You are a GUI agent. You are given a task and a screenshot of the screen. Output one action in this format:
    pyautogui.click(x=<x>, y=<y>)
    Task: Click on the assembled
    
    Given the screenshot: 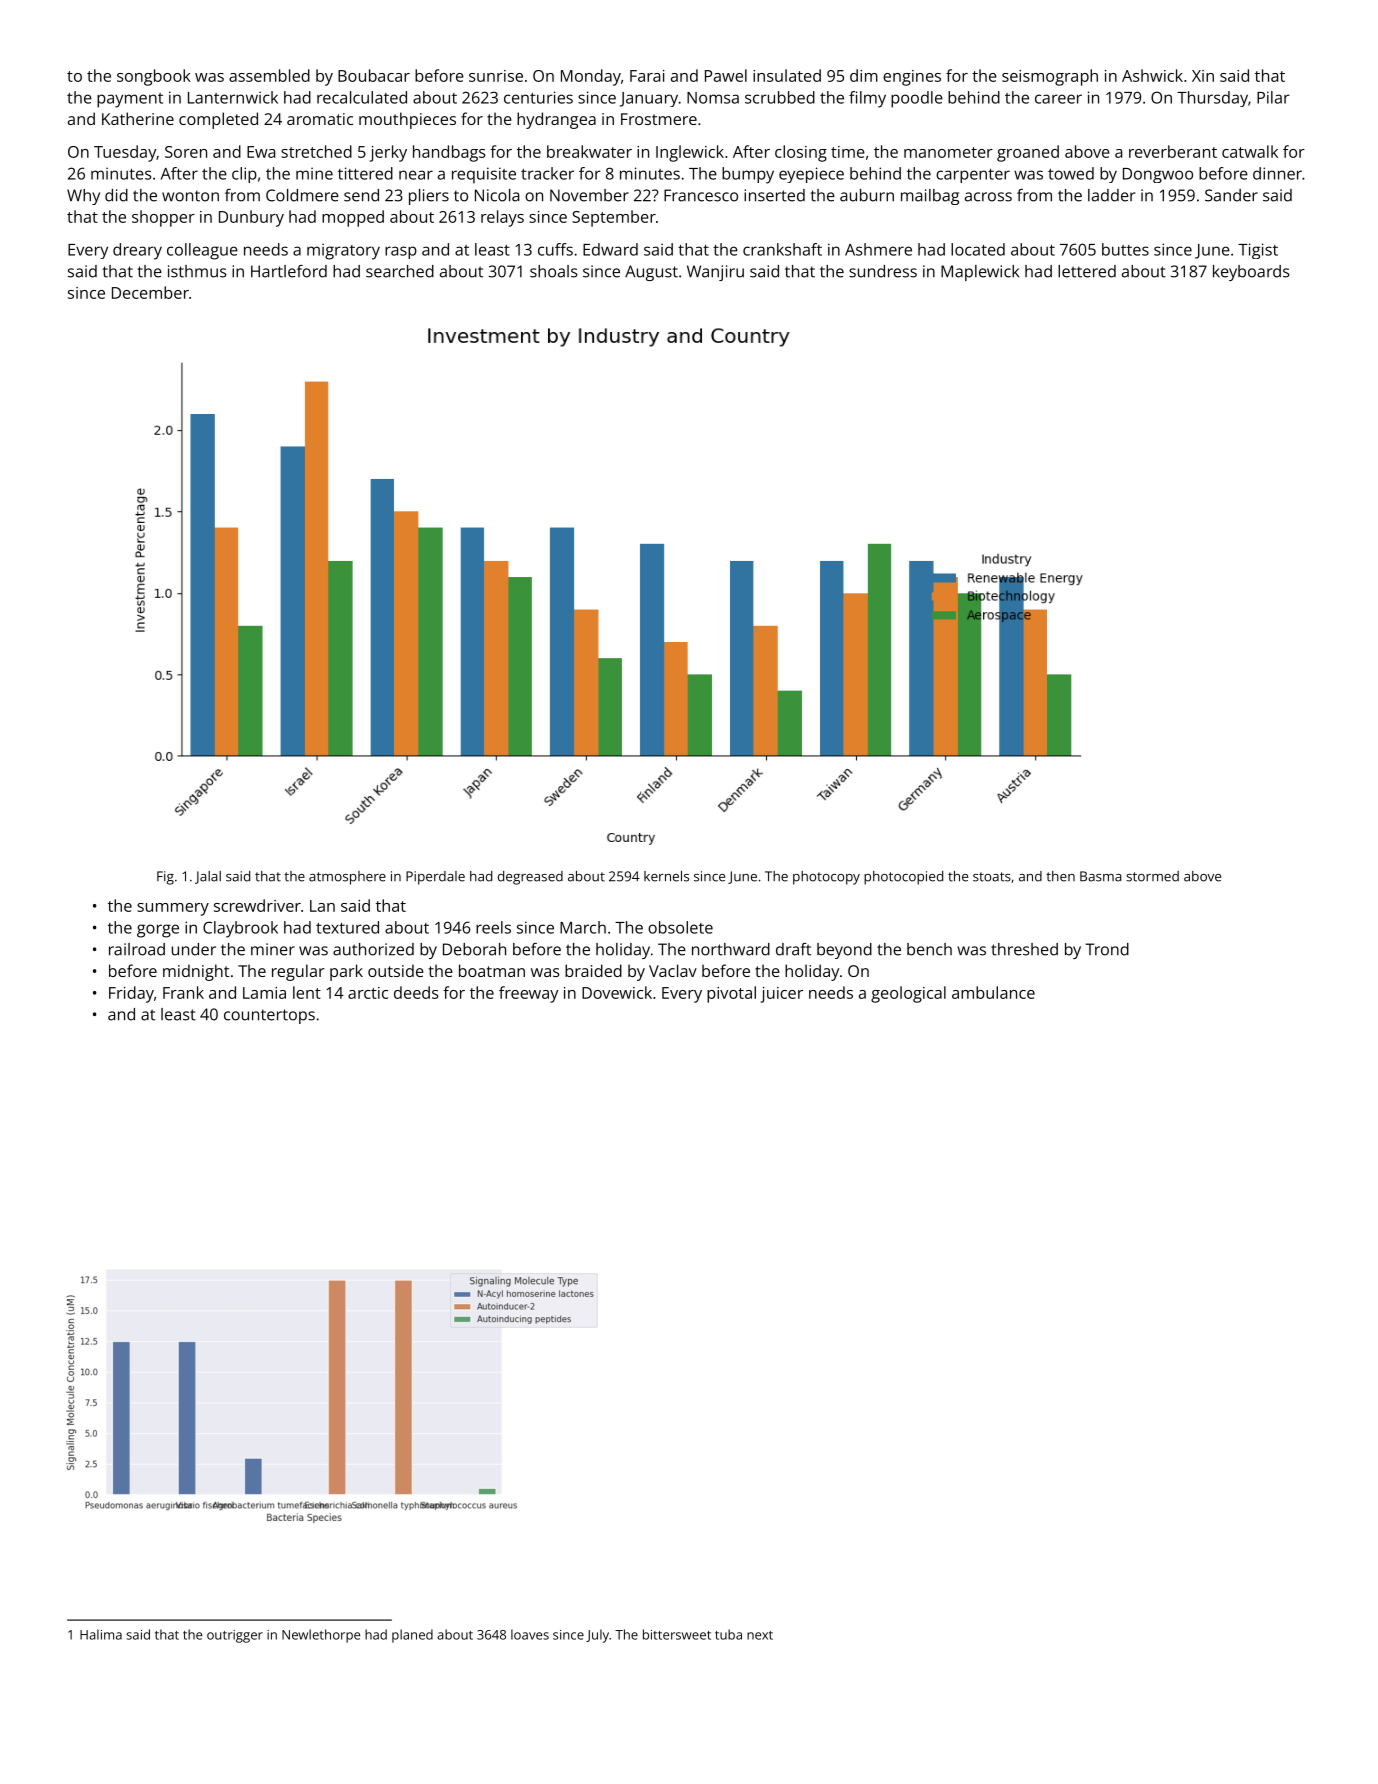 What is the action you would take?
    pyautogui.click(x=269, y=75)
